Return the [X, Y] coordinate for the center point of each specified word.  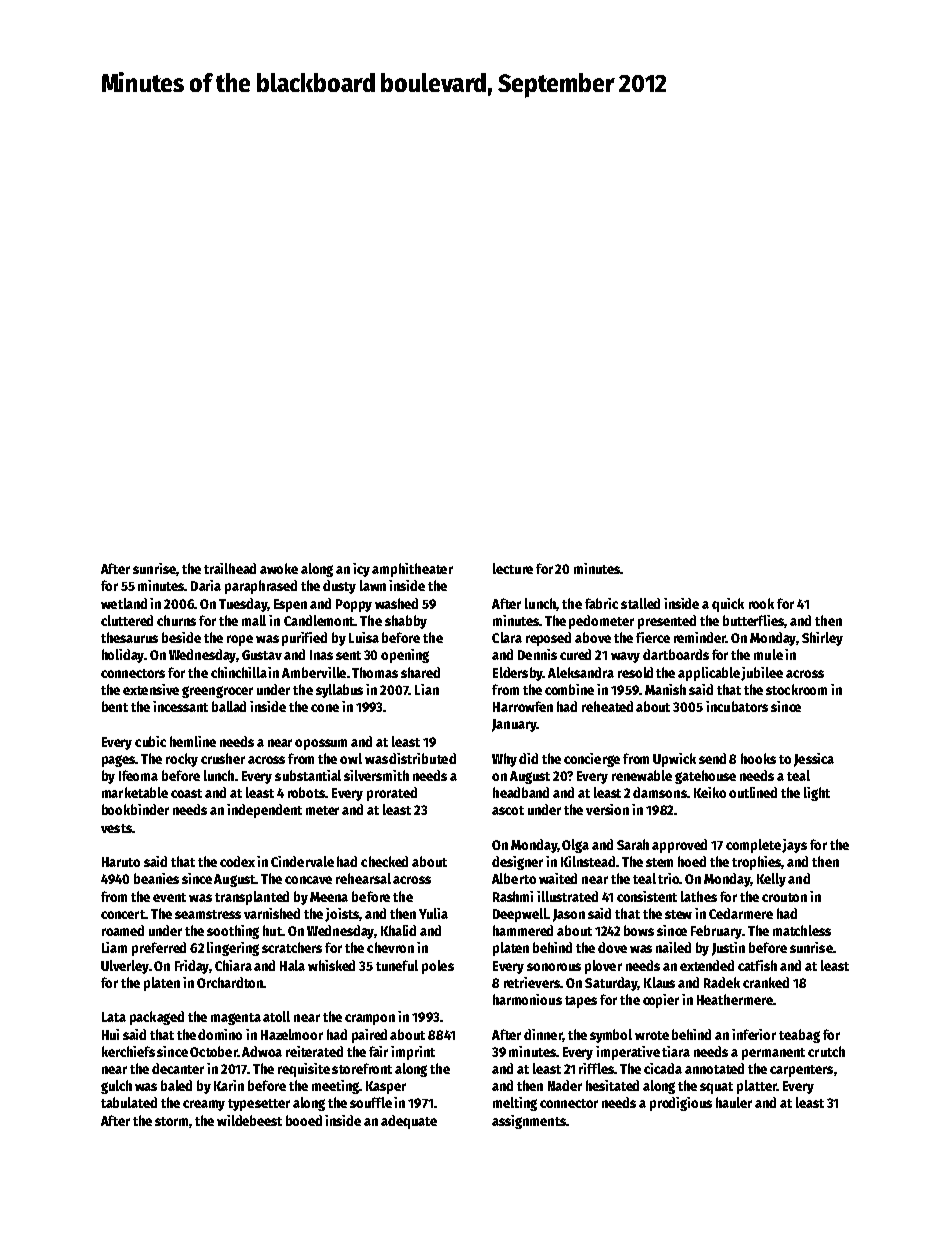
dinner [543, 1034]
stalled [640, 603]
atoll [276, 1016]
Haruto [121, 862]
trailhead [230, 568]
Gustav [262, 655]
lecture [513, 568]
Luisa [364, 637]
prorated [392, 794]
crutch [826, 1051]
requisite [304, 1070]
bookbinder [135, 809]
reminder [700, 637]
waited [558, 878]
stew [678, 914]
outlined [753, 792]
